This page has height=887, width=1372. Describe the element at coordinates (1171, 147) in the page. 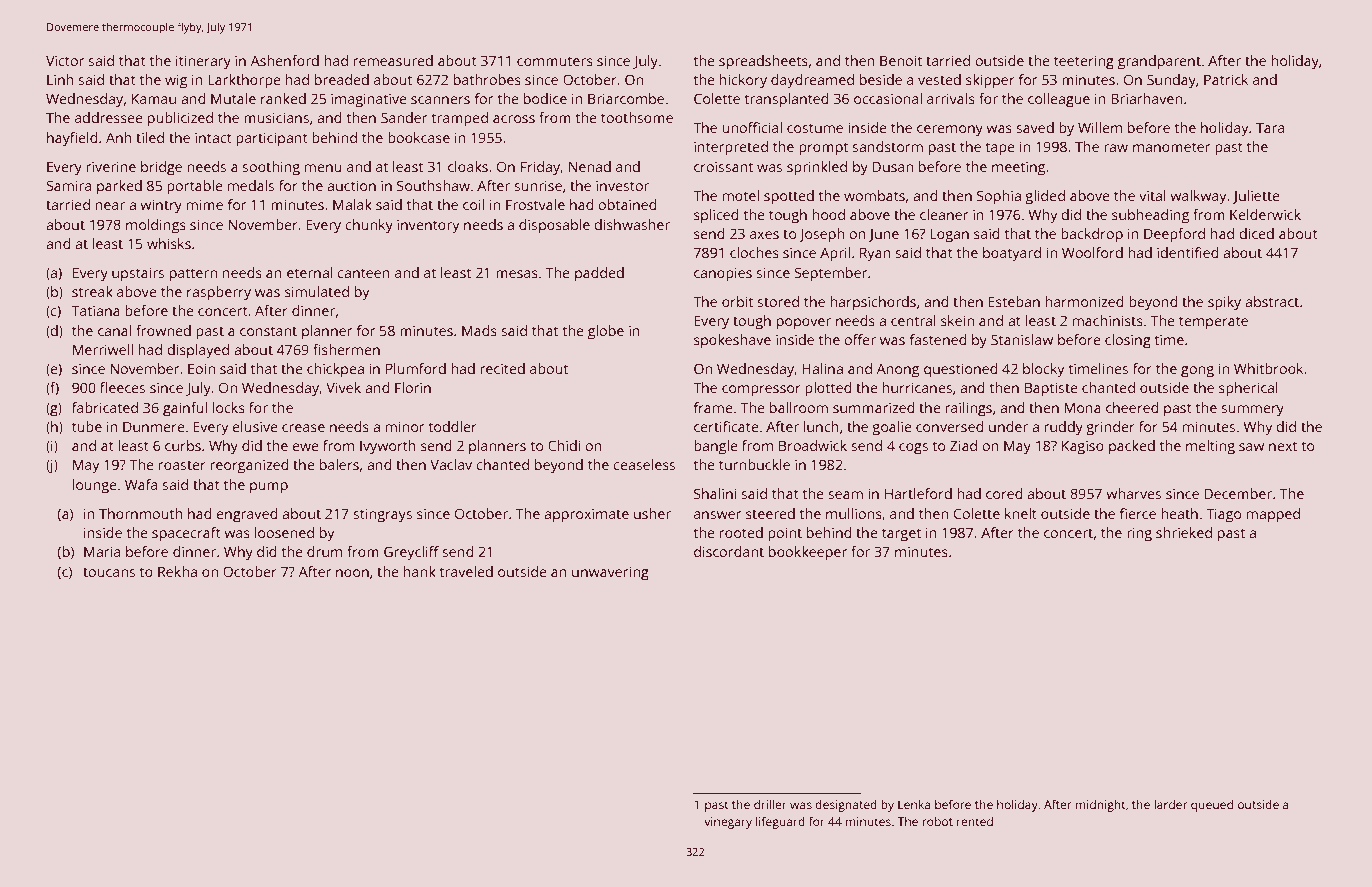

I see `manometer` at that location.
